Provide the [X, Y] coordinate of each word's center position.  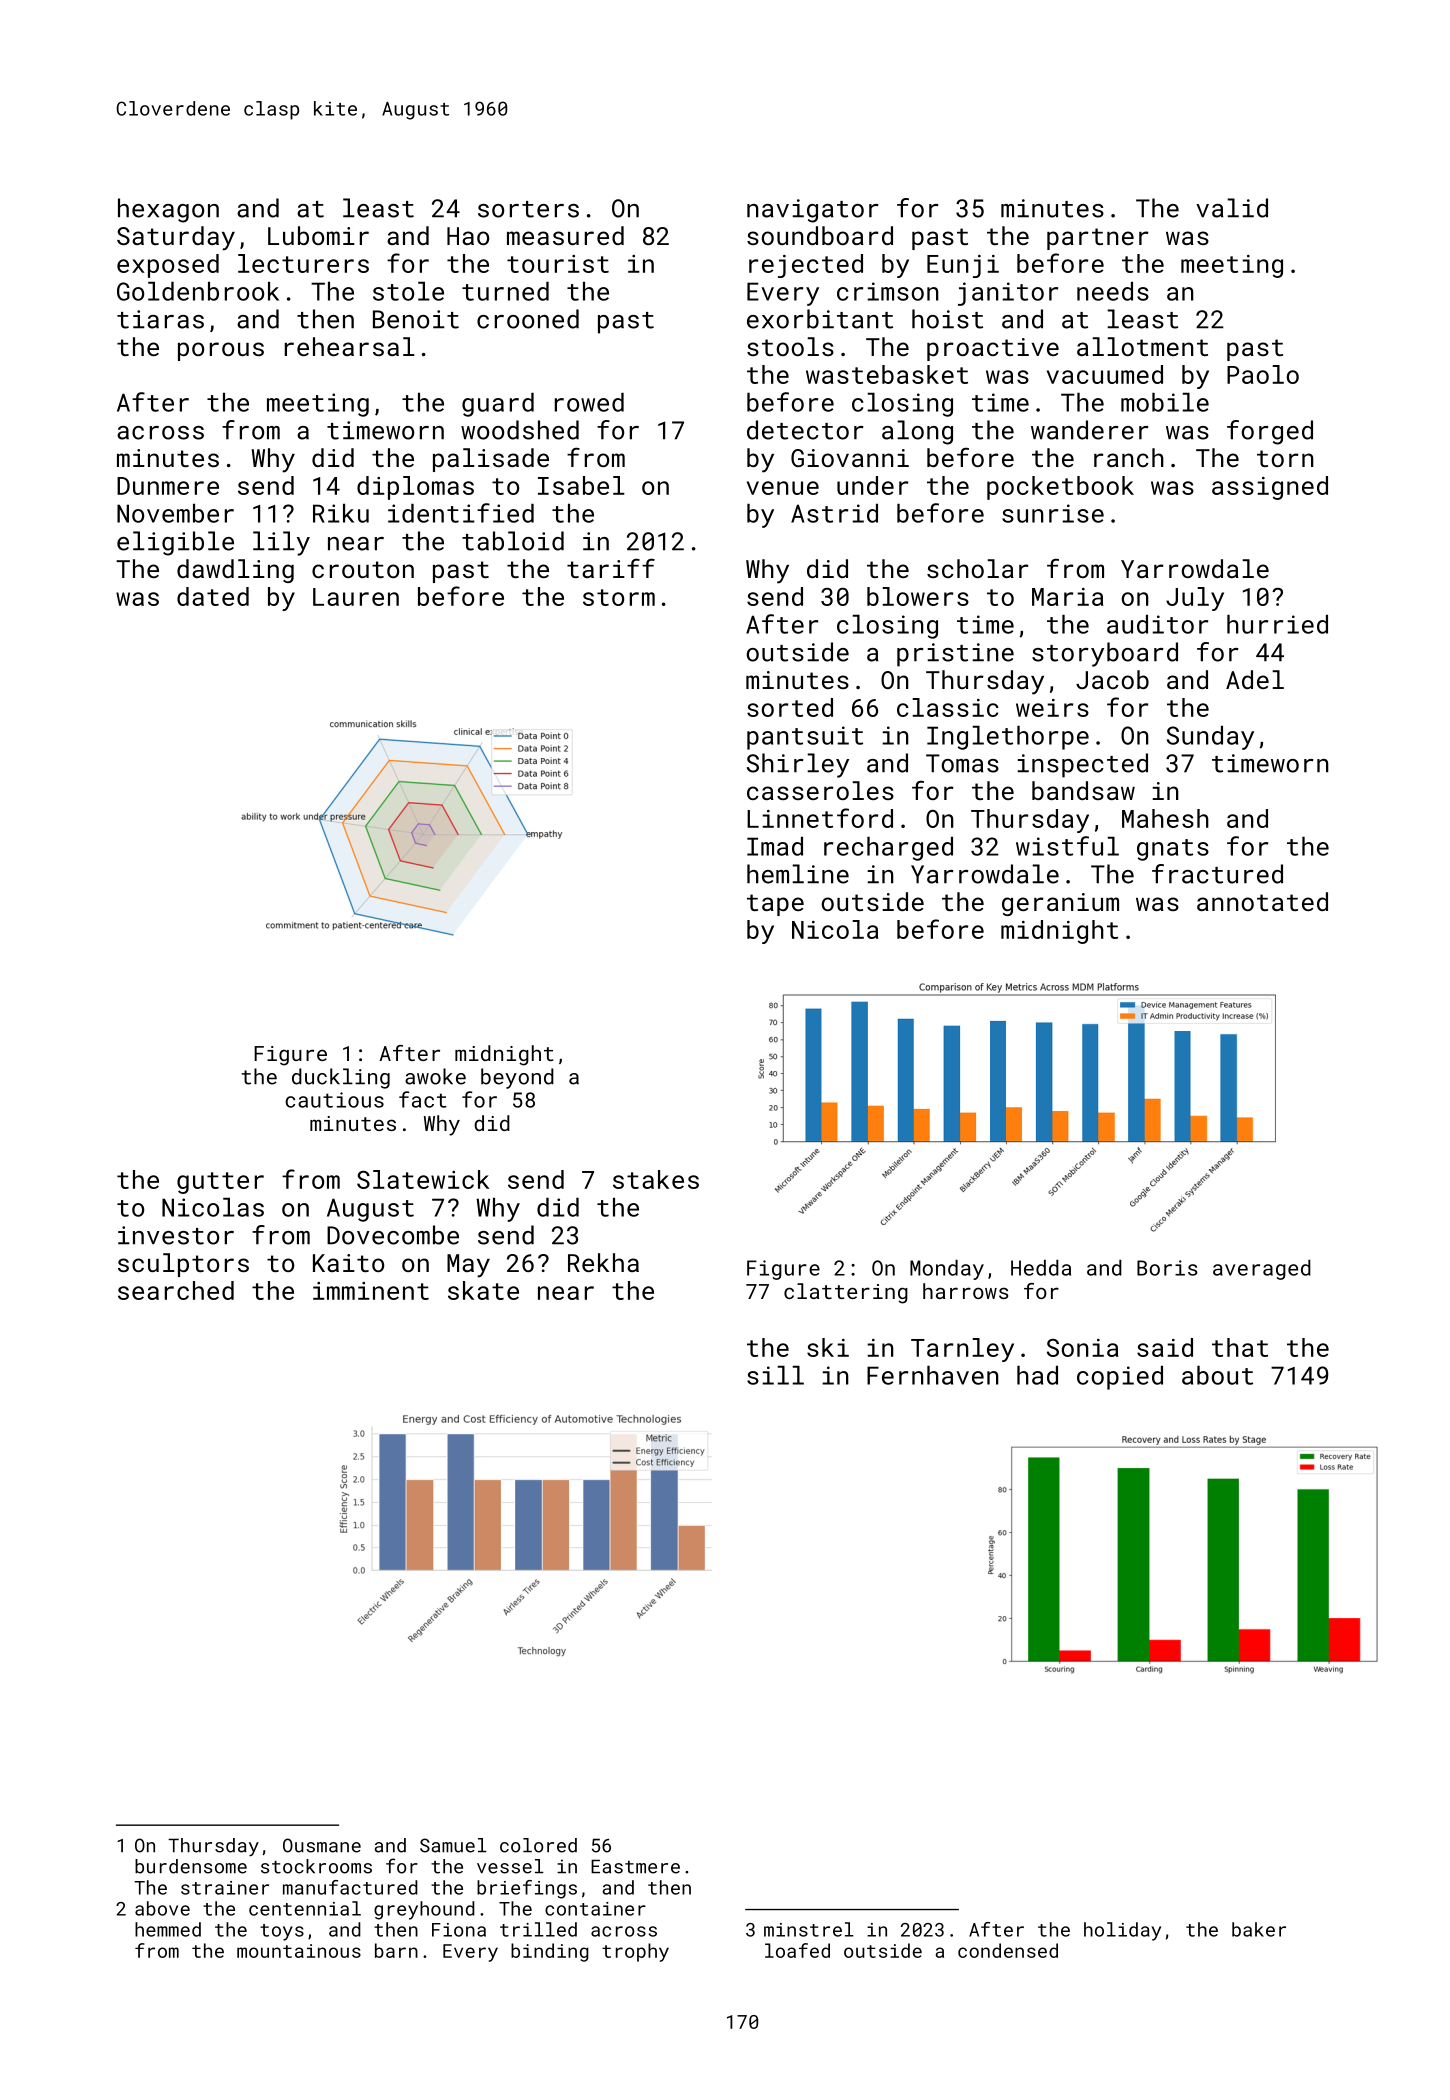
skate [483, 1290]
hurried [1277, 624]
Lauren [356, 597]
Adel [1255, 679]
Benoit [416, 319]
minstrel [809, 1929]
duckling [341, 1078]
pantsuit [805, 738]
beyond [517, 1078]
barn [396, 1950]
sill [775, 1375]
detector [805, 430]
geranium [1060, 904]
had [1037, 1375]
